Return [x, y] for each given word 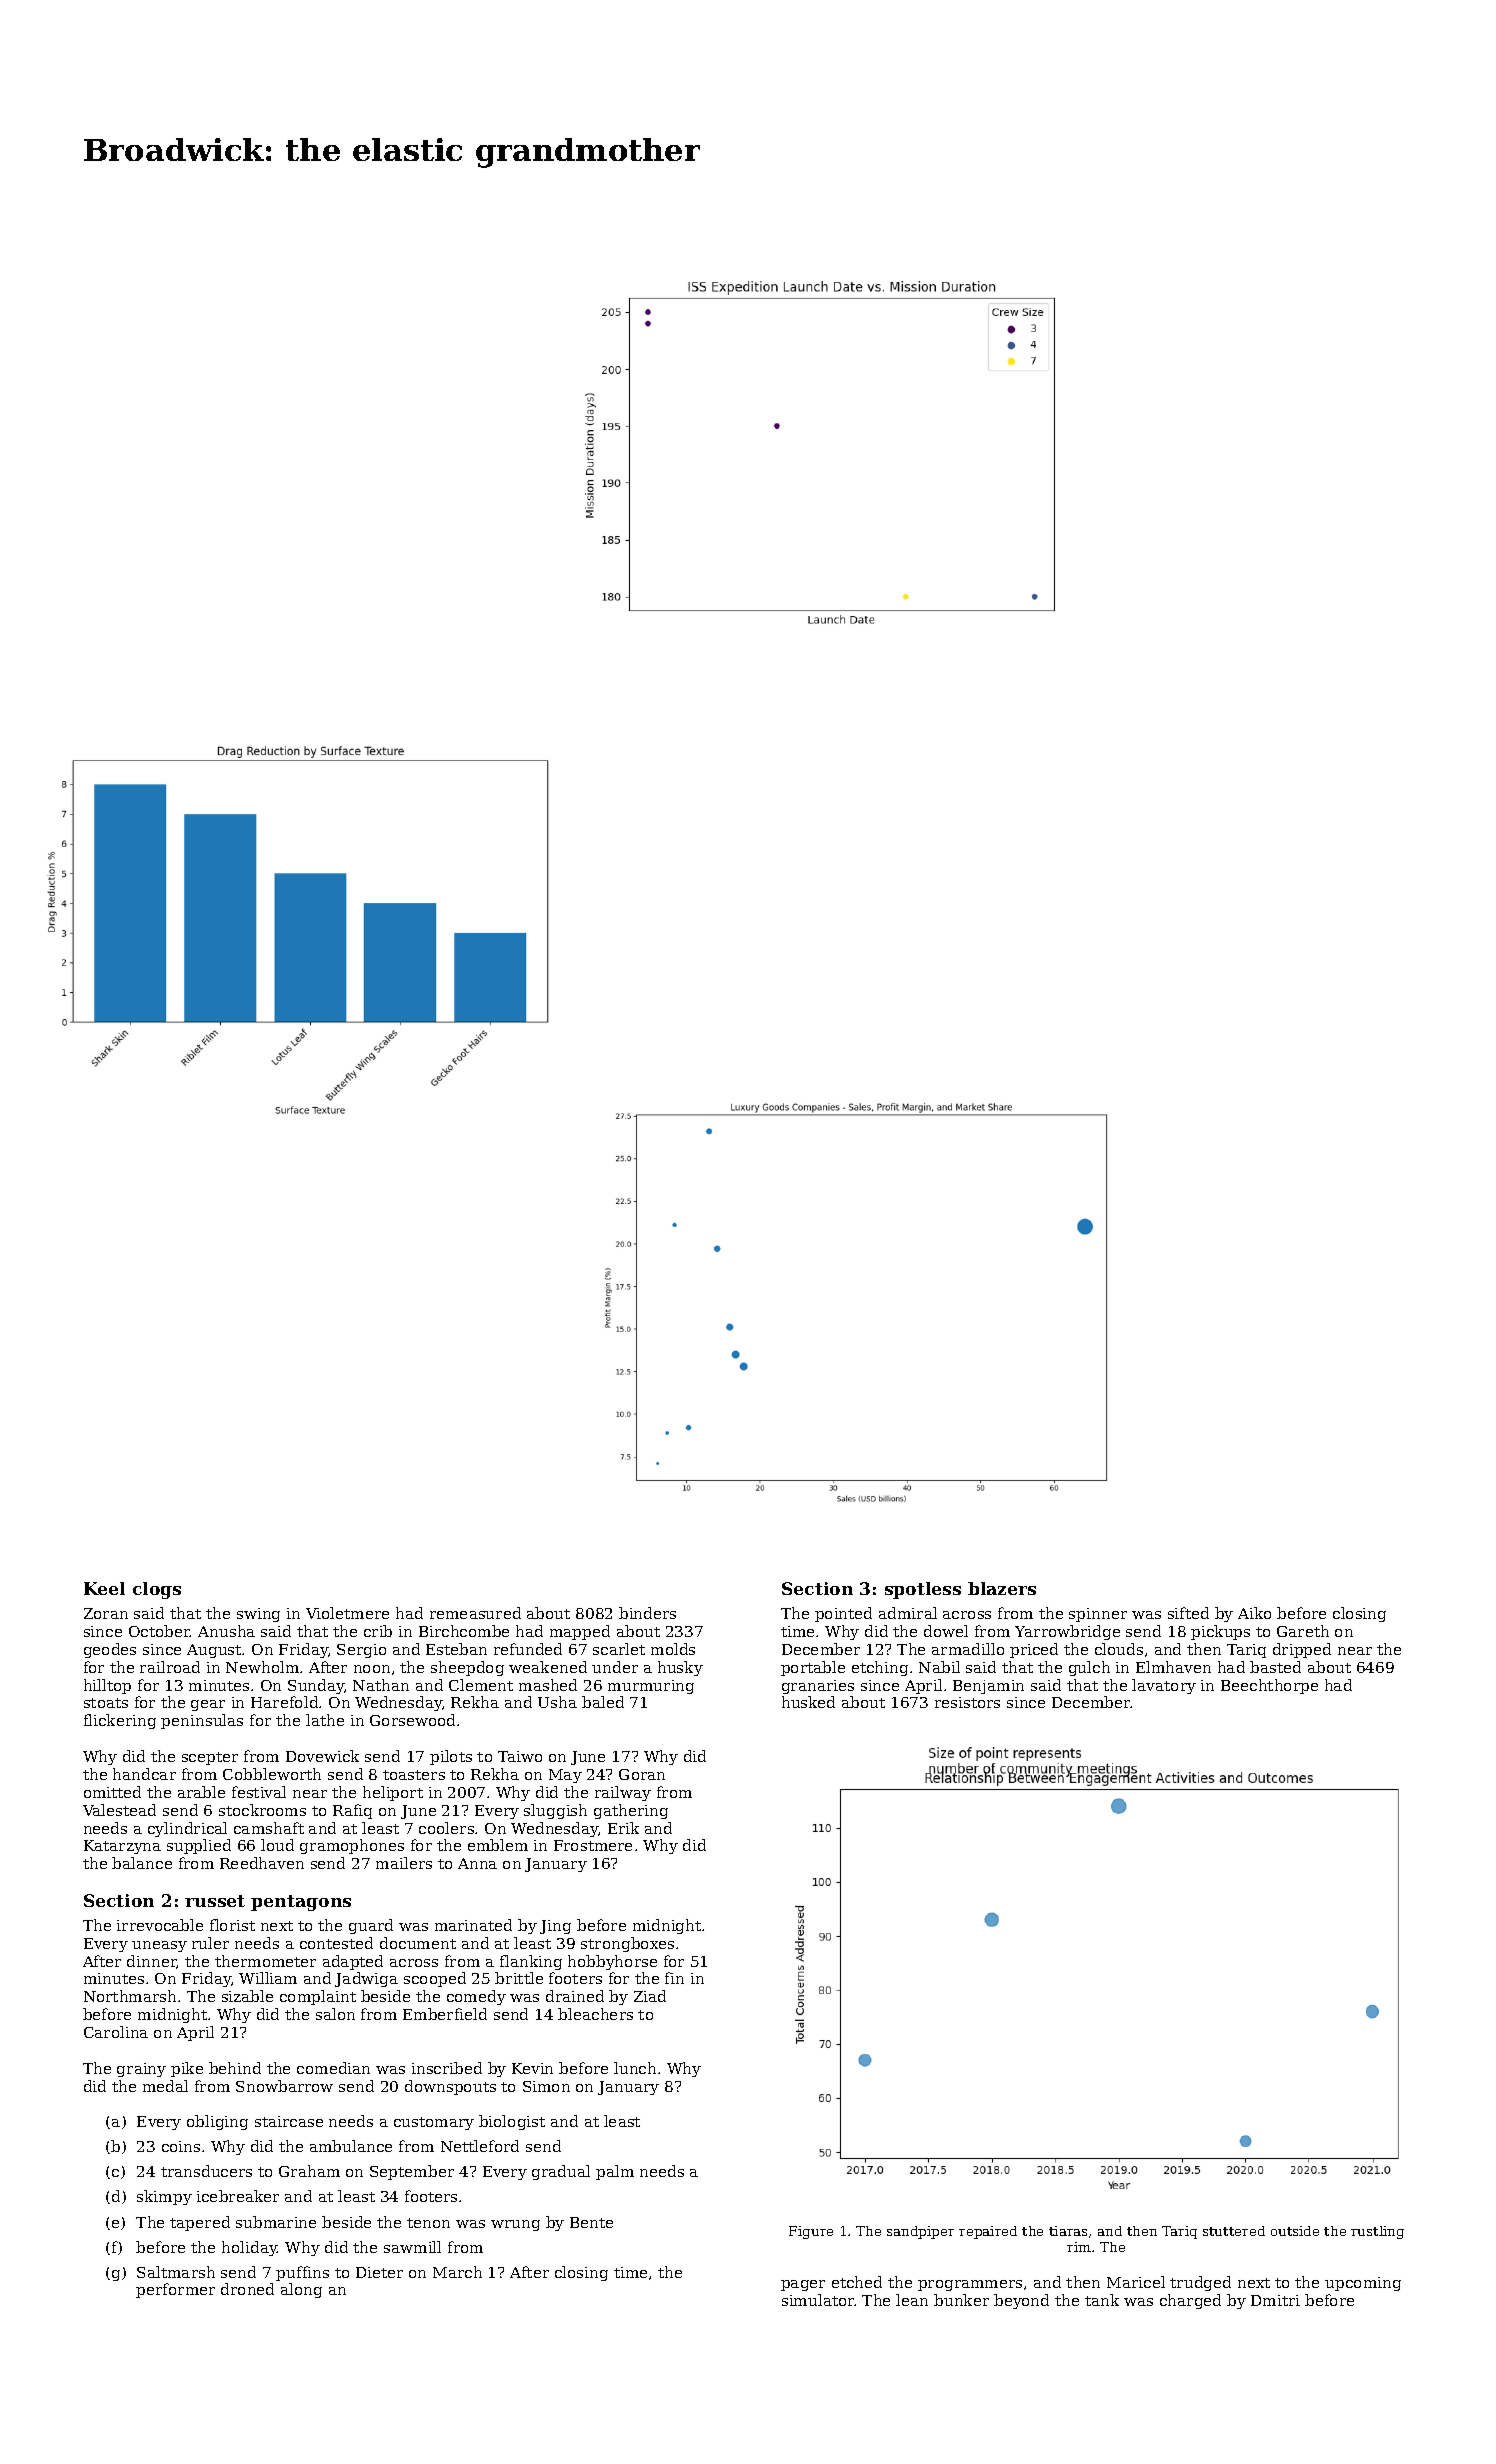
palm [615, 2172]
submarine [276, 2222]
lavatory [1164, 1686]
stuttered [1234, 2231]
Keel [104, 1588]
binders [647, 1613]
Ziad [650, 1996]
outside [1295, 2231]
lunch [635, 2068]
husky [680, 1668]
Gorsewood [412, 1720]
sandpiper [920, 2232]
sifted [1188, 1613]
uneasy [159, 1946]
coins [181, 2146]
